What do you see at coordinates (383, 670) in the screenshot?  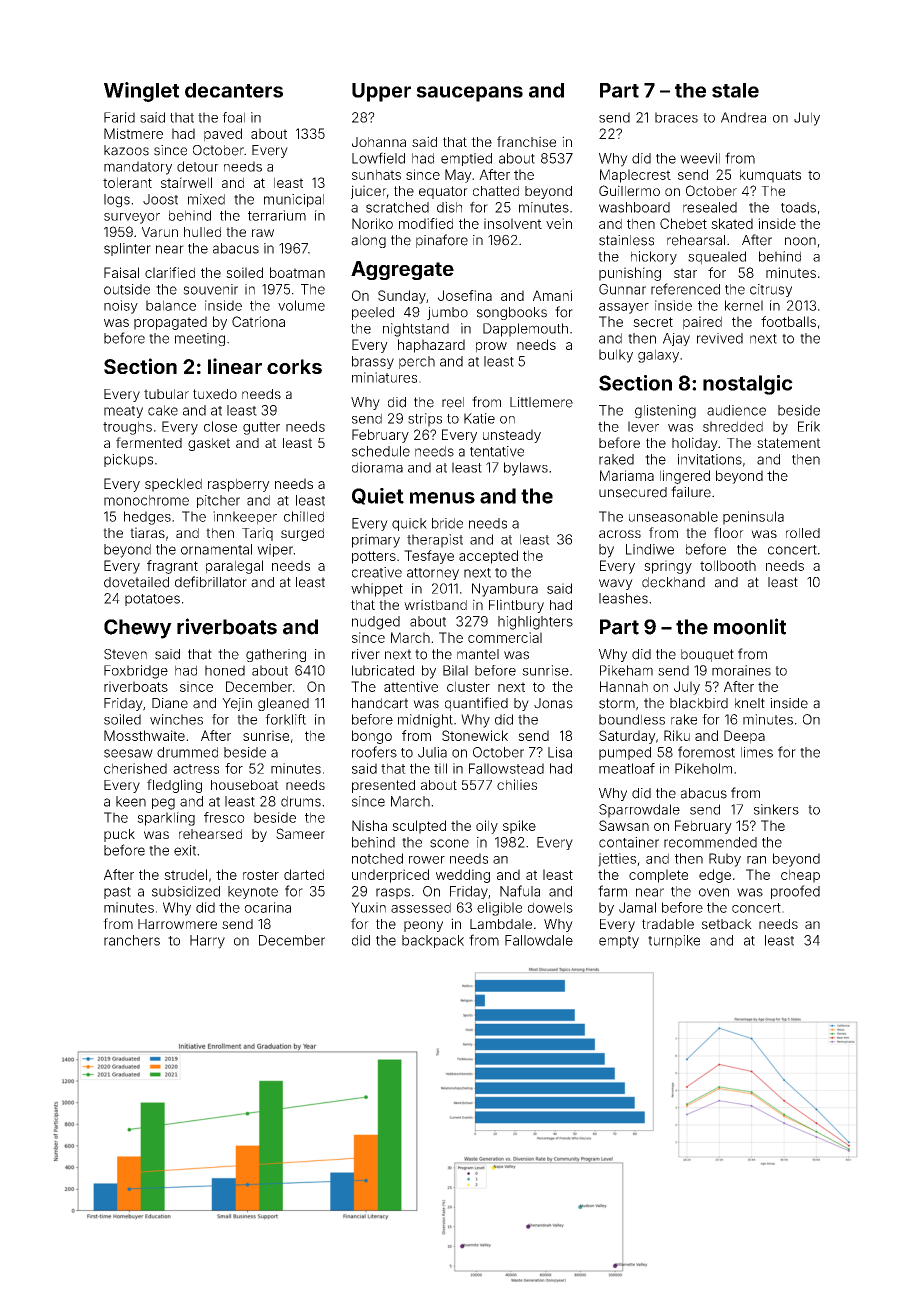 I see `lubricated` at bounding box center [383, 670].
